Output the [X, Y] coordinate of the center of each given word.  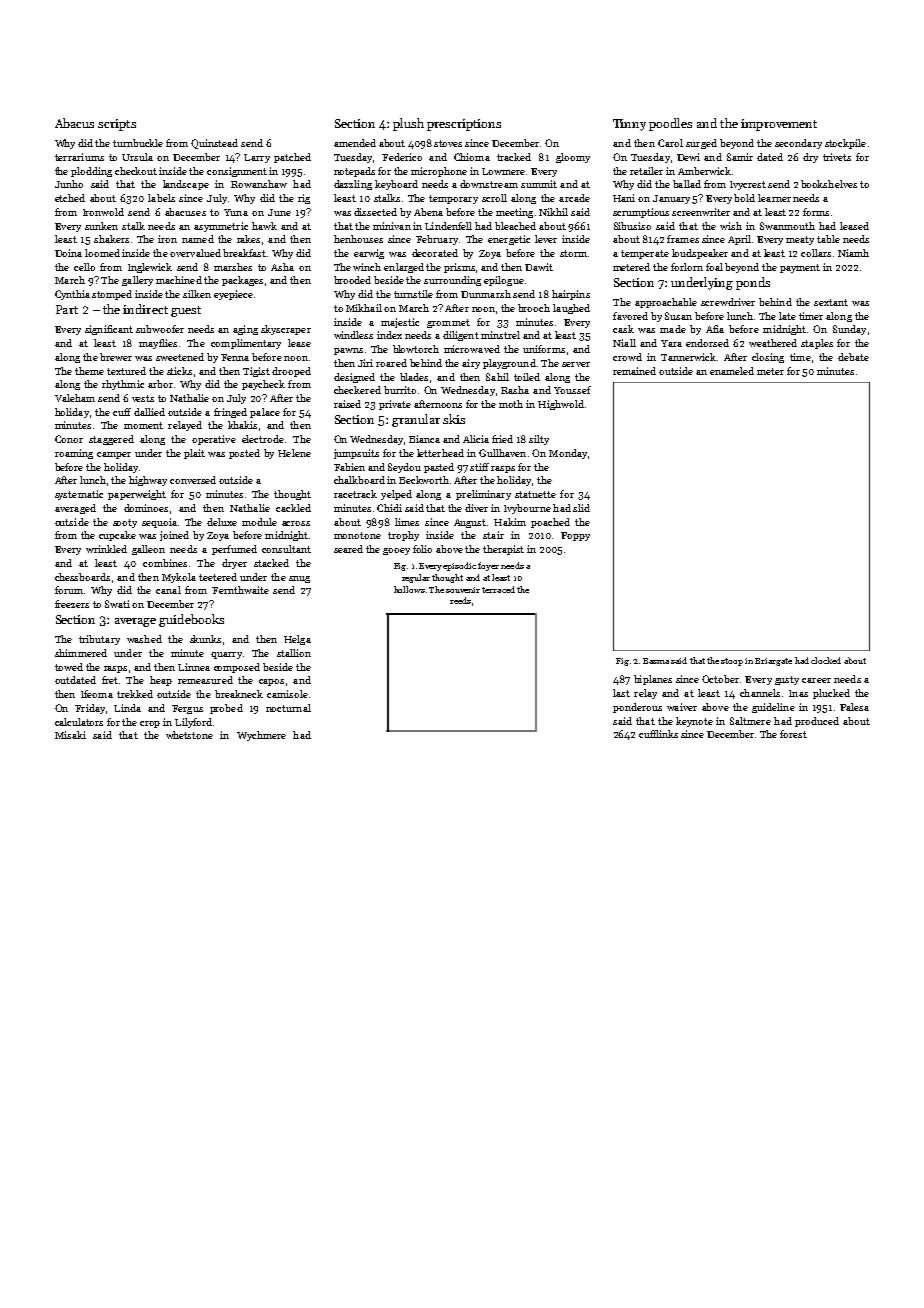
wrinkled [106, 549]
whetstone [189, 735]
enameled [732, 371]
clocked [826, 660]
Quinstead [214, 144]
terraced [498, 589]
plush [408, 124]
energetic [509, 240]
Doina [68, 253]
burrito [400, 390]
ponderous [637, 708]
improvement [779, 125]
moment [143, 425]
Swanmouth [787, 226]
